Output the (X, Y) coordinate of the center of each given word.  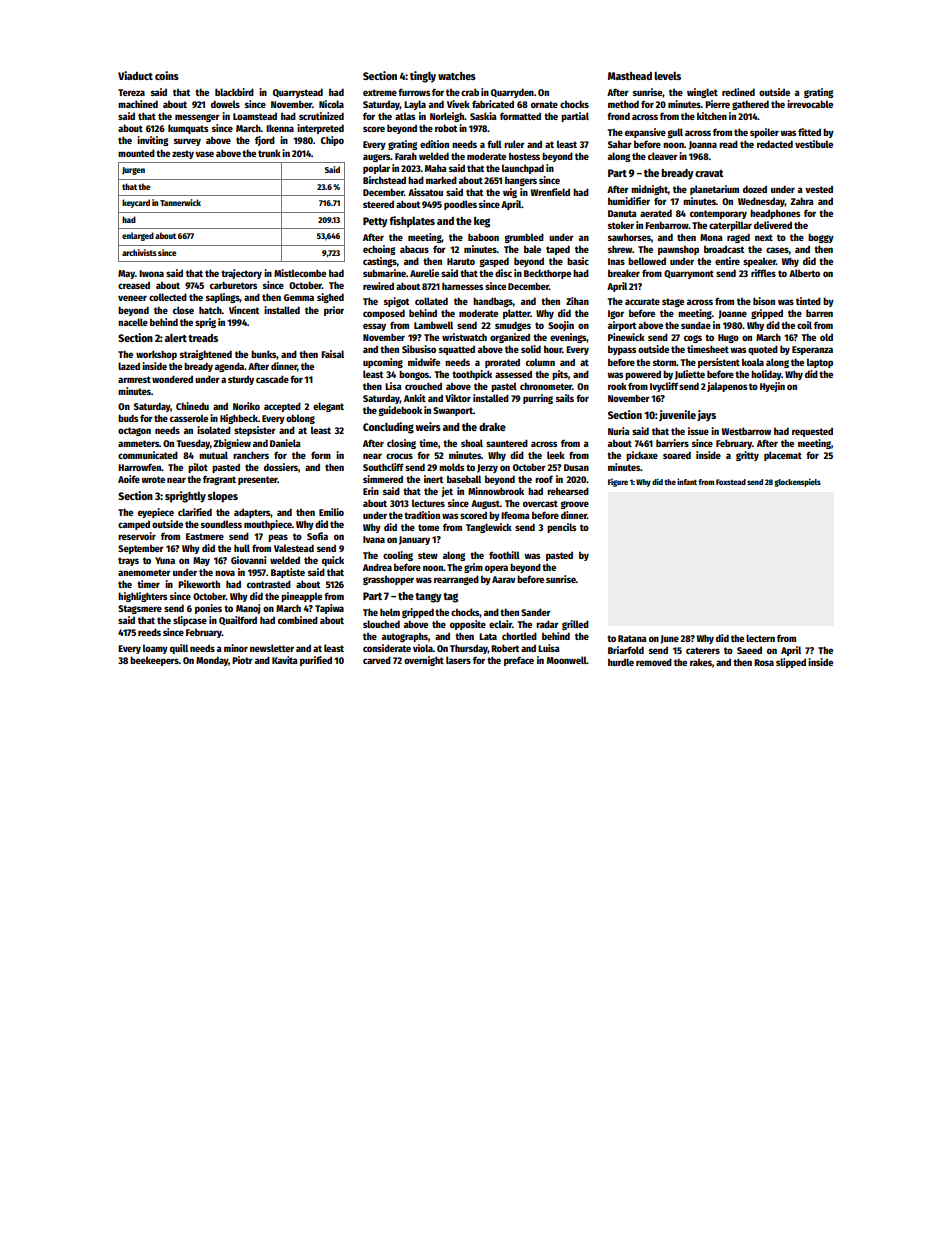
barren (819, 313)
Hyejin (772, 387)
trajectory (241, 274)
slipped (791, 663)
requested (812, 432)
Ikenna (280, 128)
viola (423, 648)
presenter (258, 480)
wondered (172, 379)
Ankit (415, 398)
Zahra (802, 201)
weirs (428, 426)
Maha (436, 168)
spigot (396, 302)
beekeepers (154, 661)
